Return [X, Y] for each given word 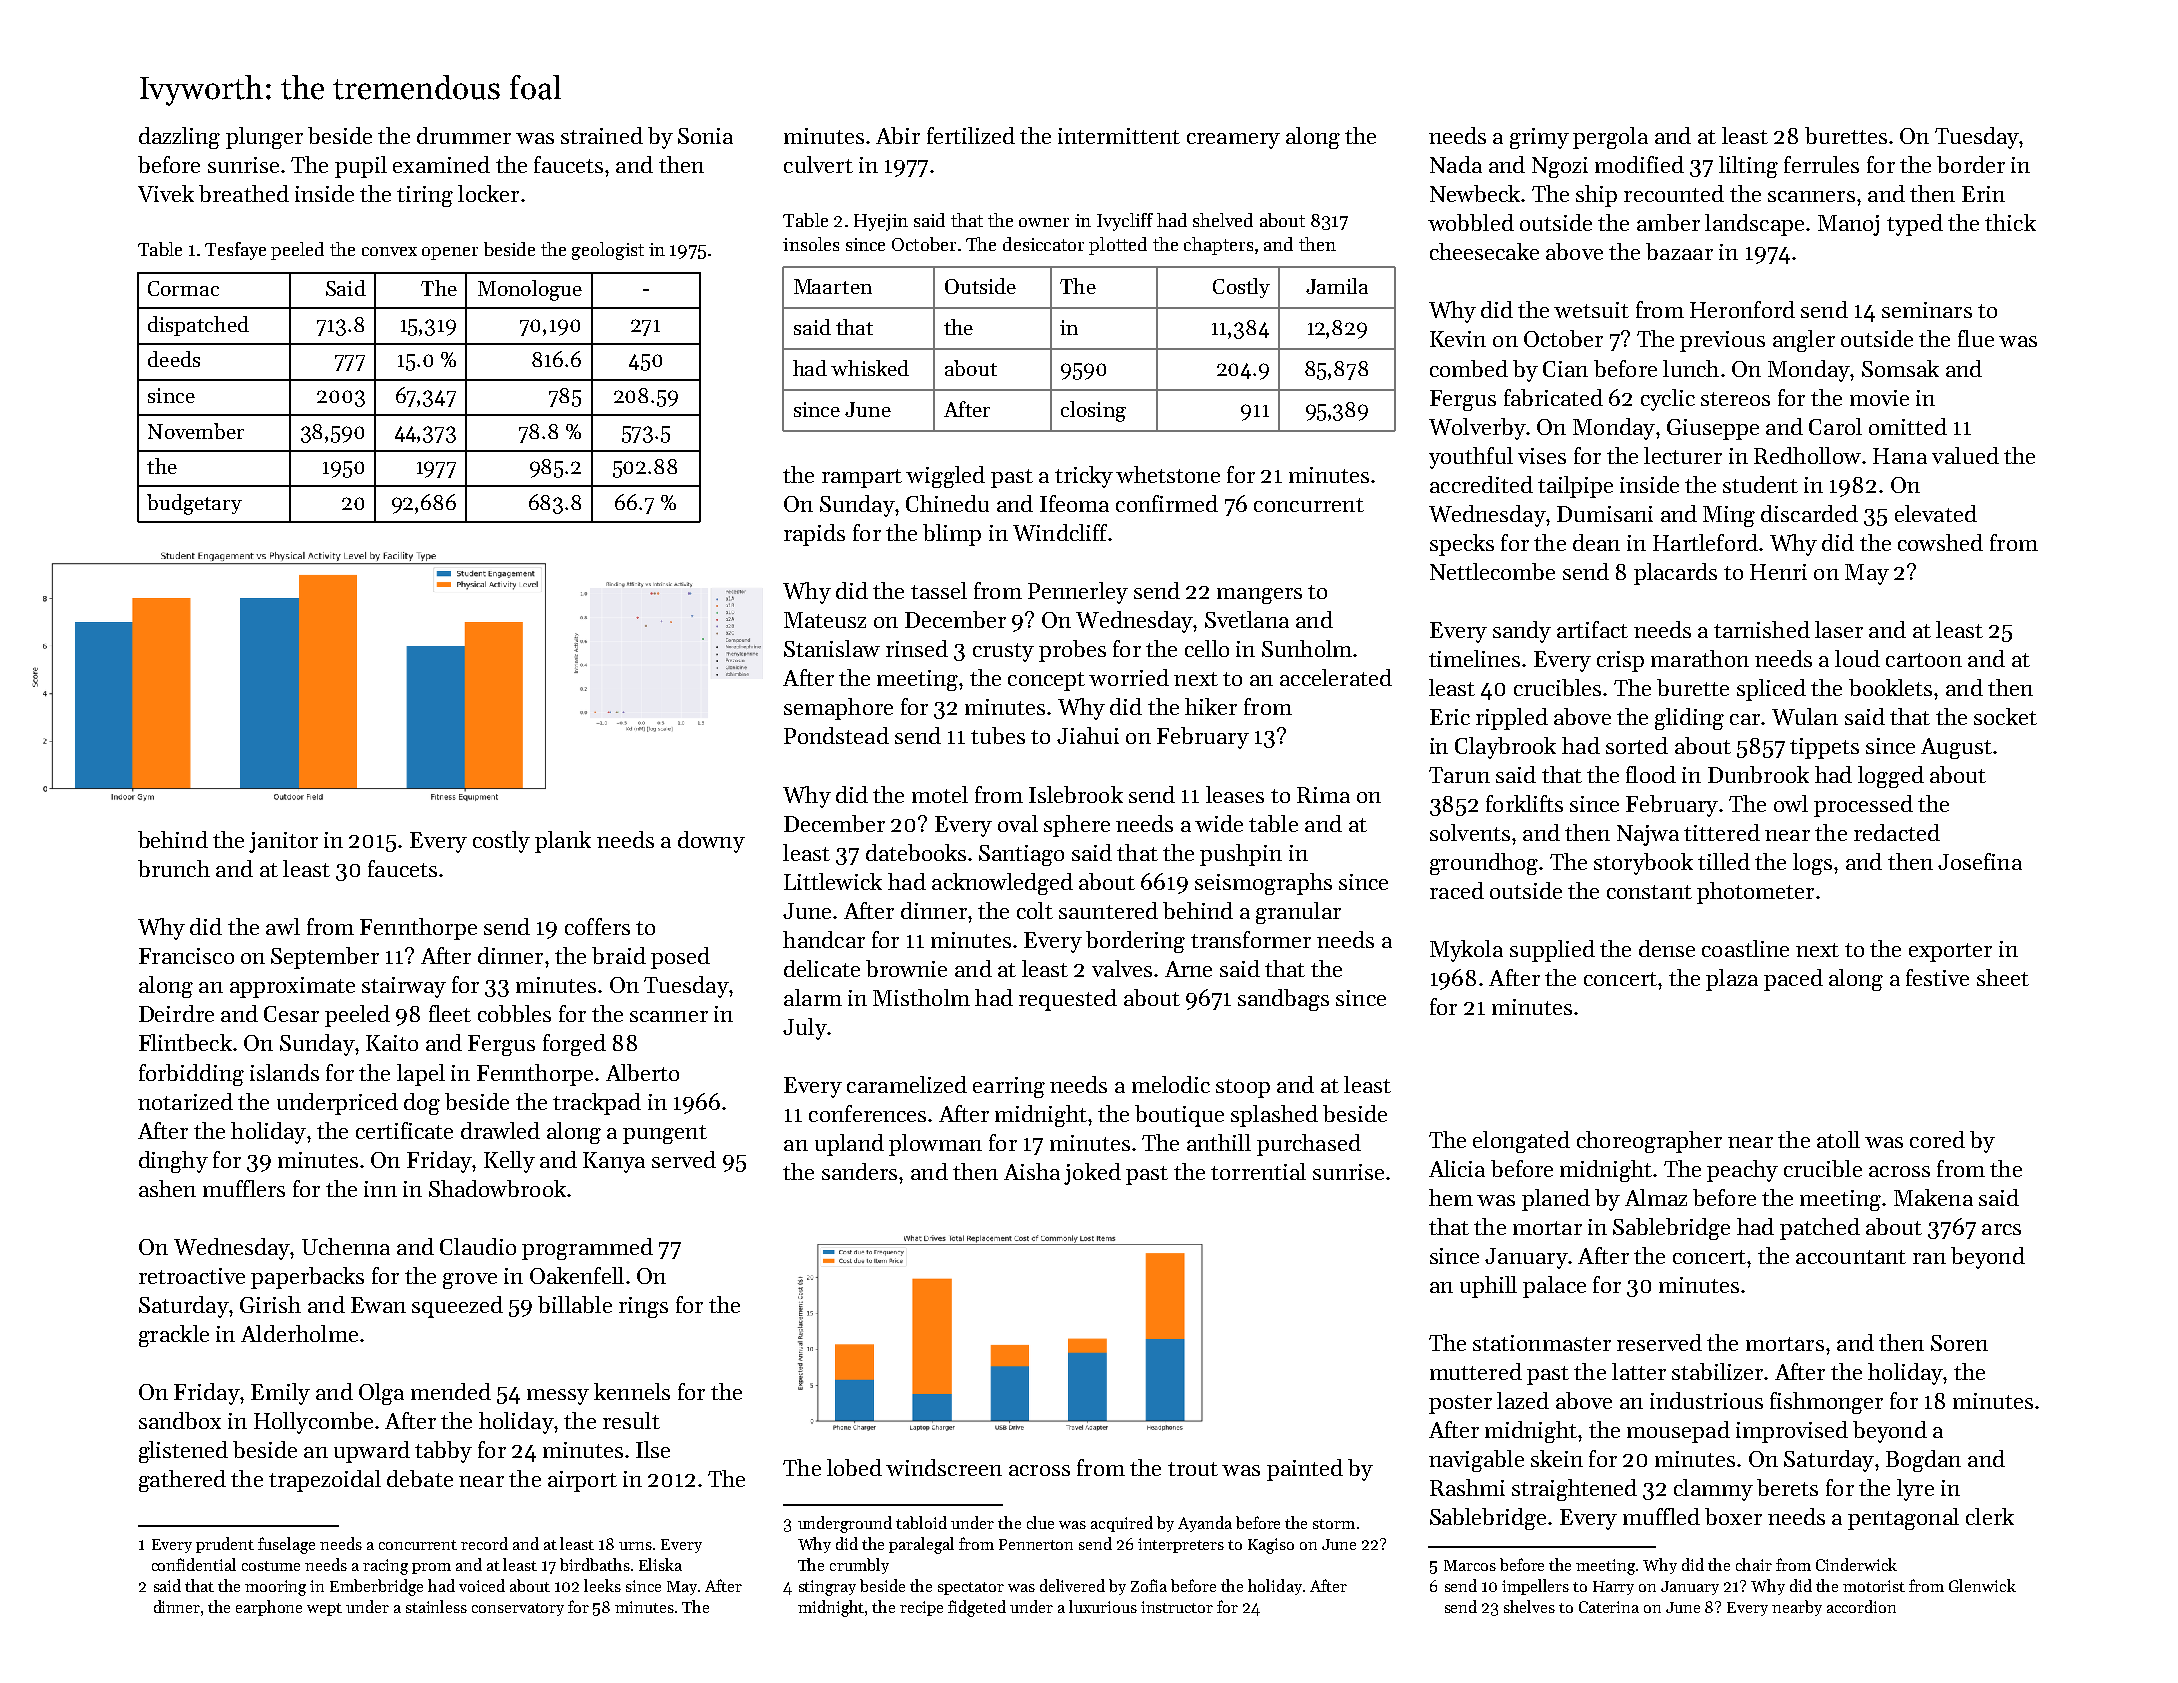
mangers [1259, 596]
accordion [1861, 1606]
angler [1804, 341]
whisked [870, 368]
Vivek [166, 193]
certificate [404, 1130]
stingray [827, 1588]
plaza [1732, 980]
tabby [443, 1452]
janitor [283, 842]
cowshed [1940, 542]
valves [1122, 968]
